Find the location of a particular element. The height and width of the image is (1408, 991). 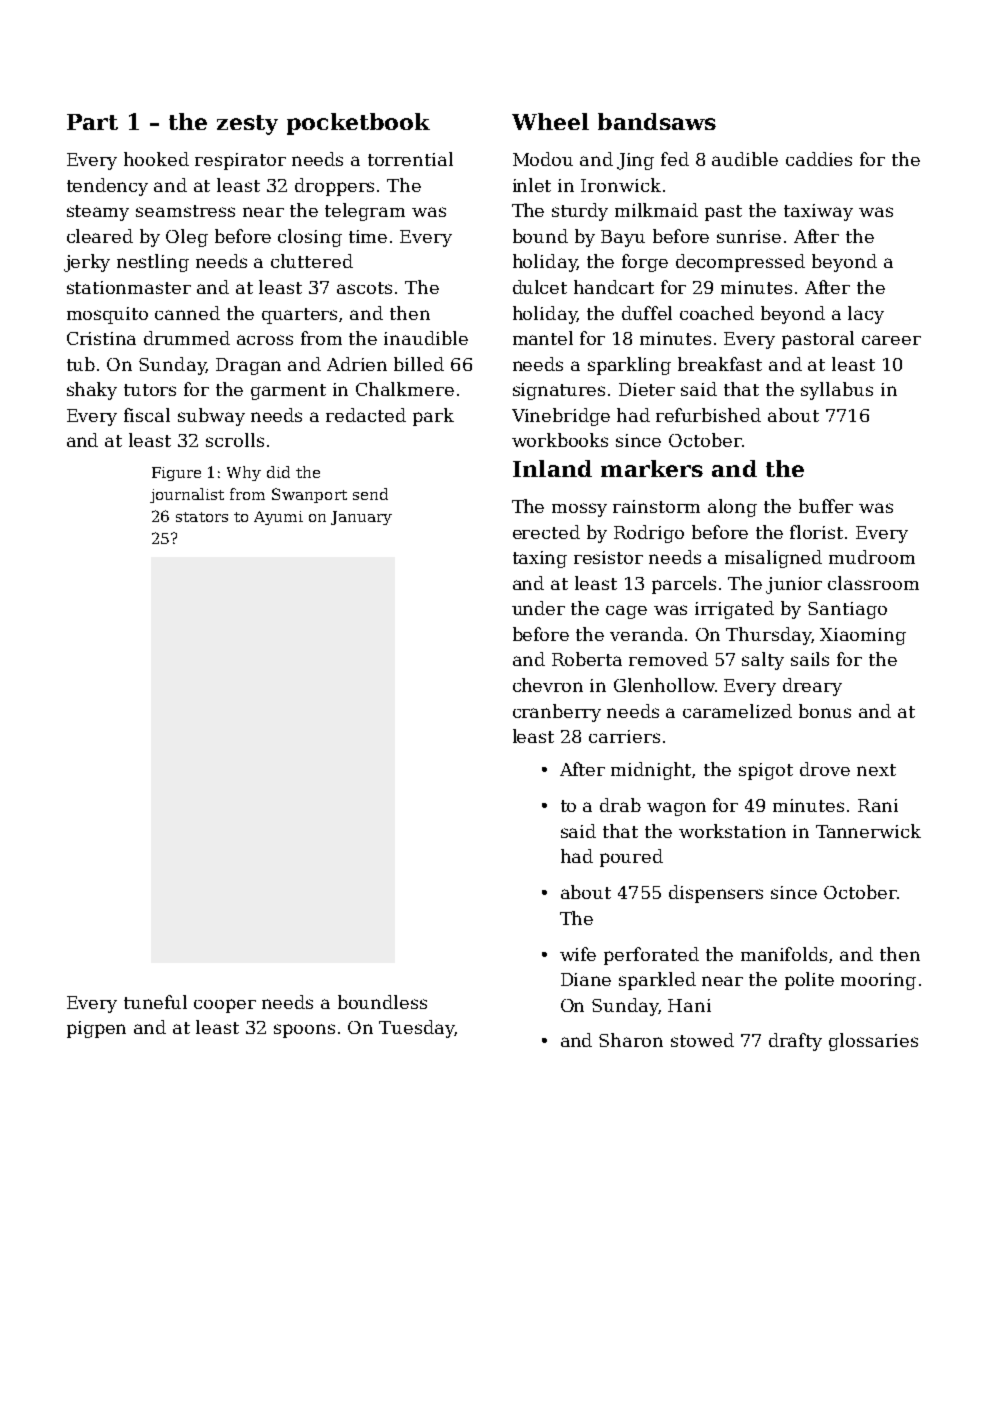

inlet is located at coordinates (532, 185).
